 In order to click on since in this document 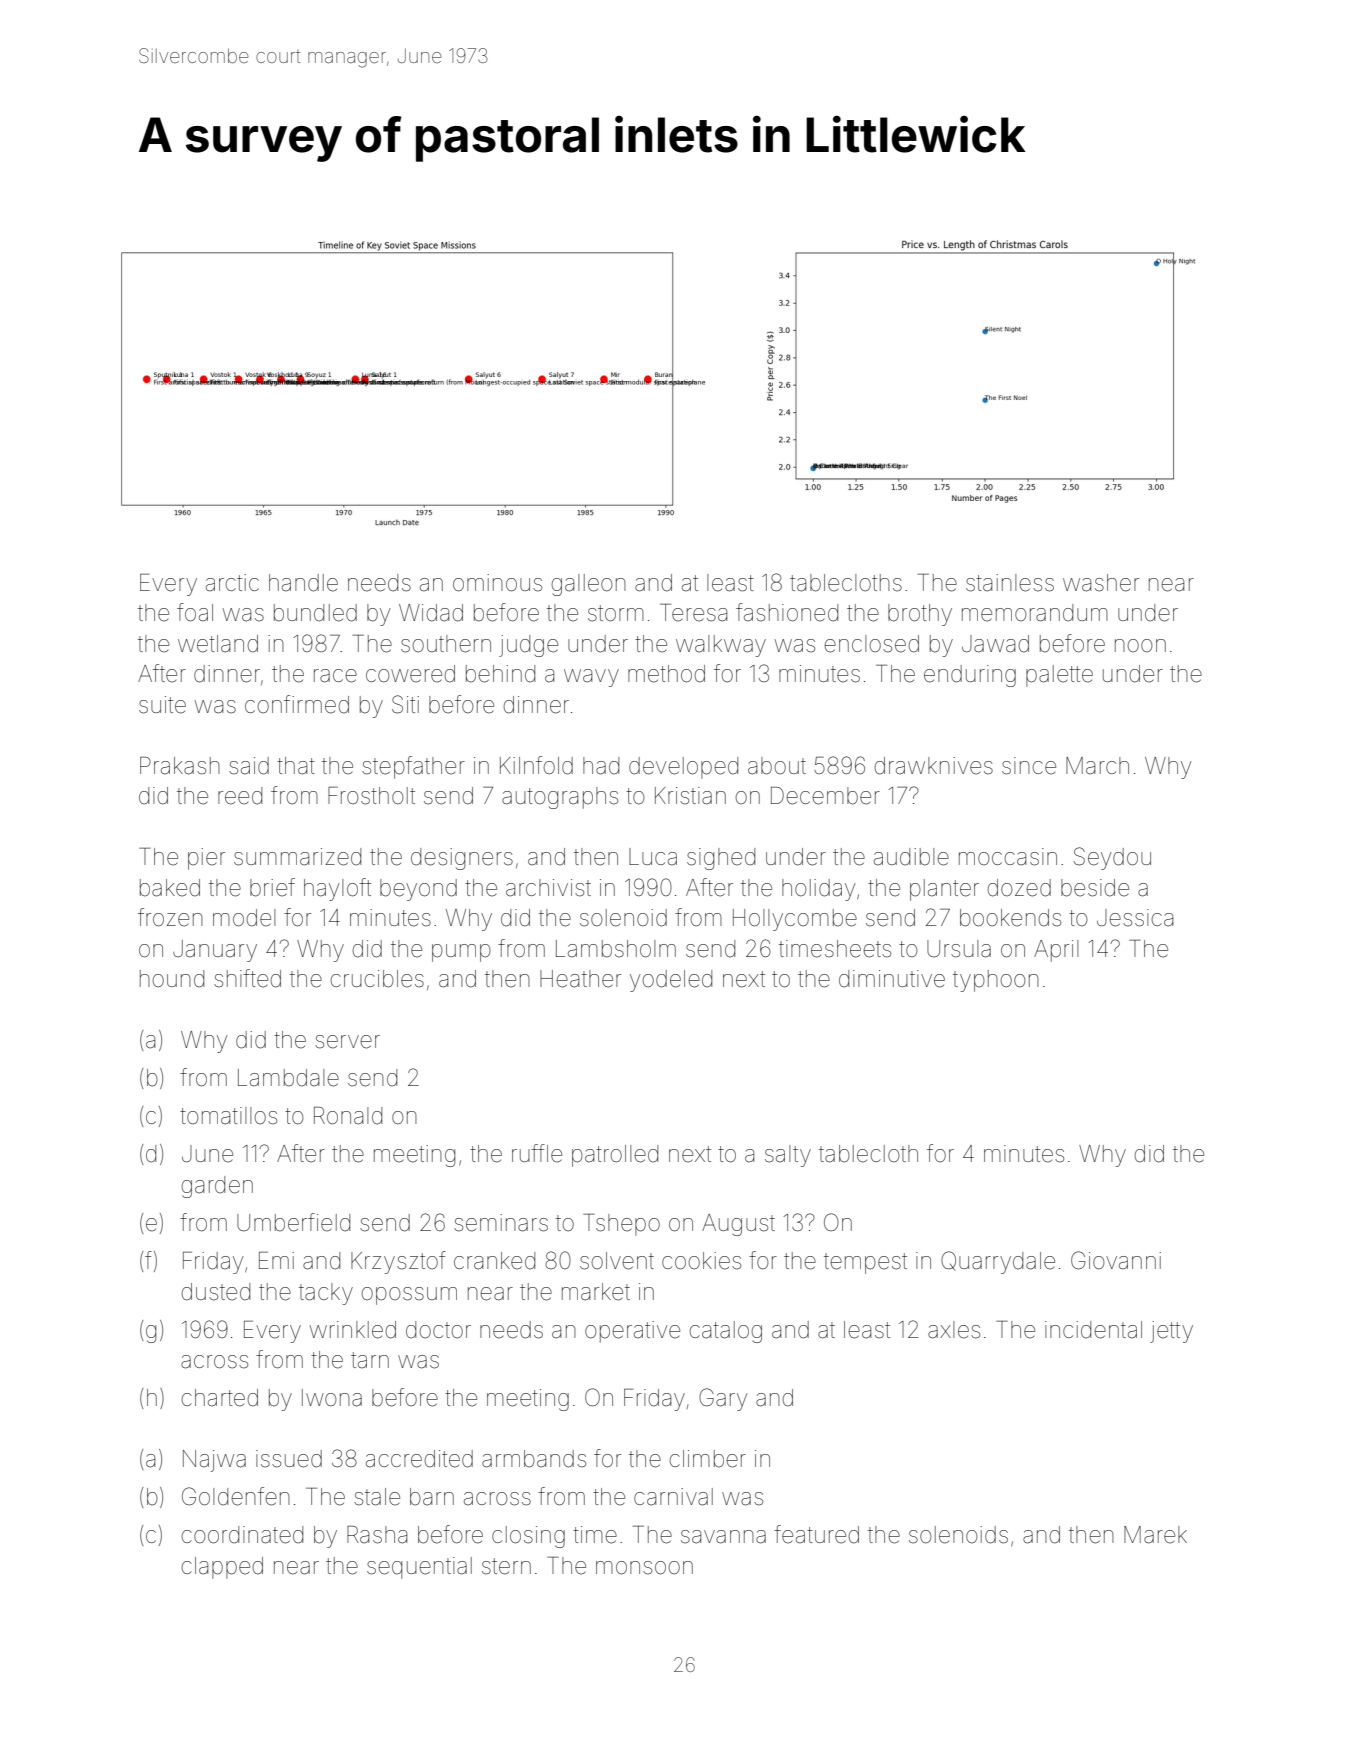, I will do `click(1029, 766)`.
